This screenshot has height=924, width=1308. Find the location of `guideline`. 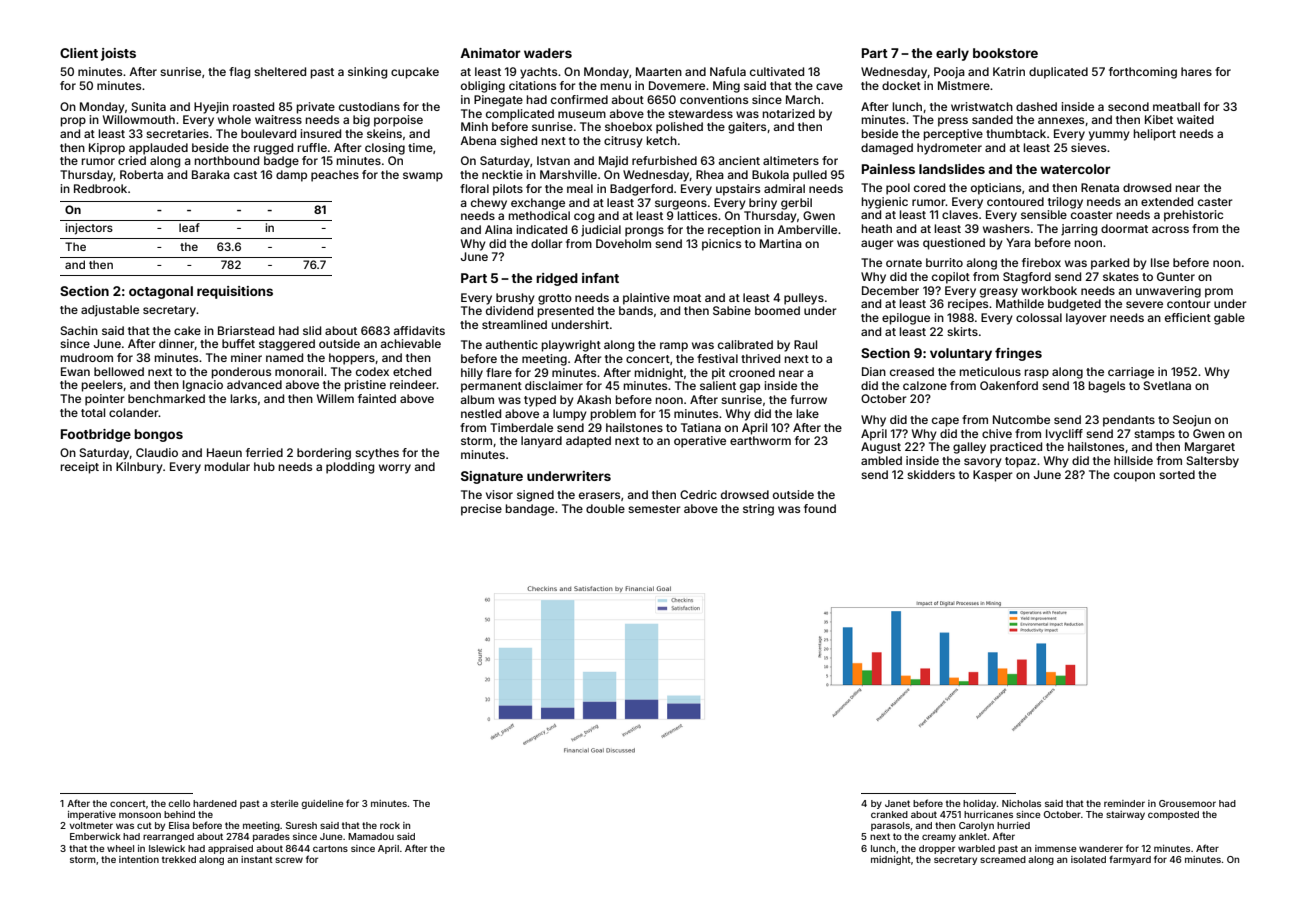

guideline is located at coordinates (322, 804).
